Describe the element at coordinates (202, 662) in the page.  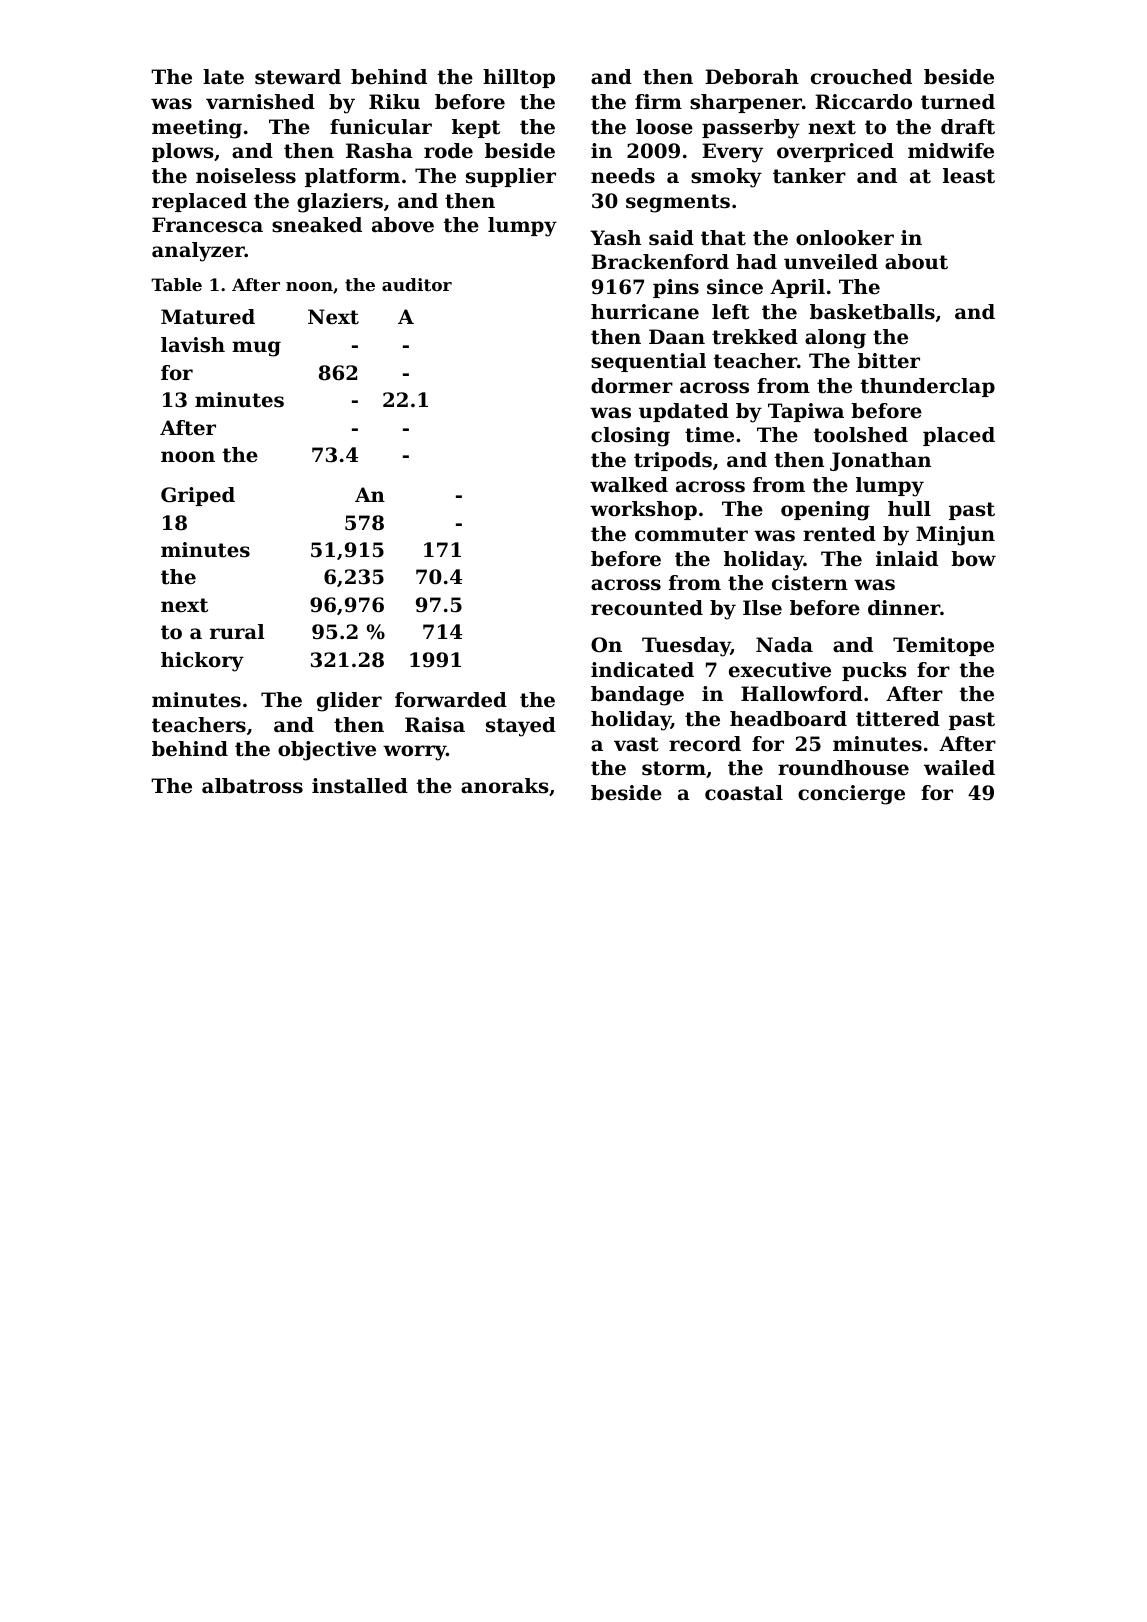
I see `hickory` at that location.
